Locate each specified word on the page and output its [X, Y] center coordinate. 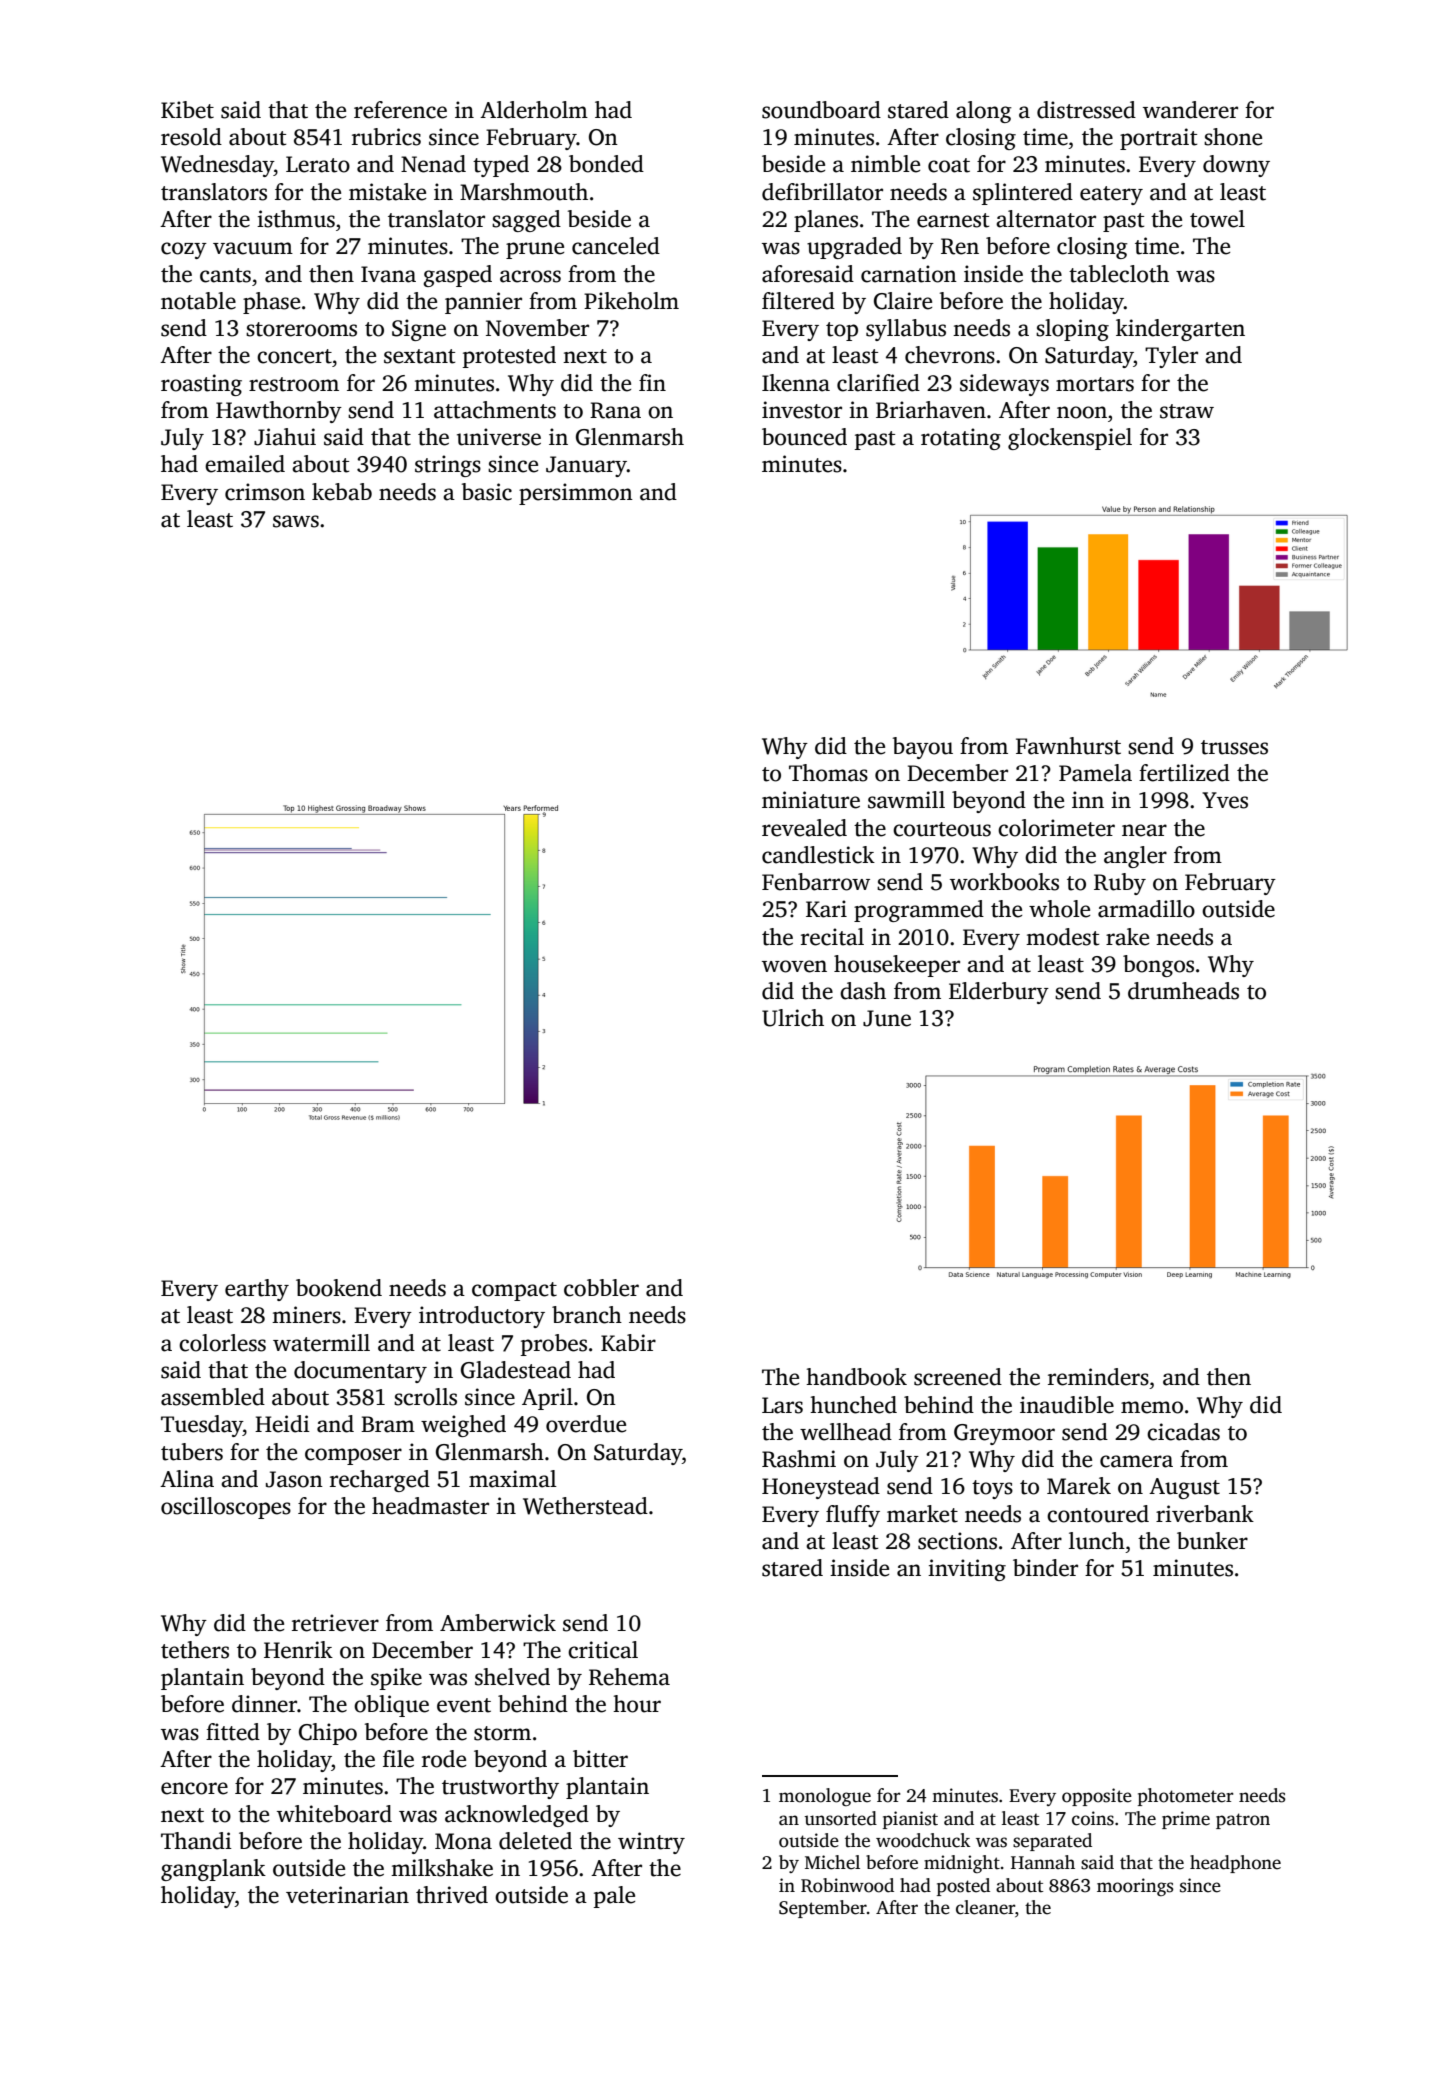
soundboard [821, 110]
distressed [1086, 110]
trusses [1234, 747]
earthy [257, 1290]
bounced [804, 437]
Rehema [629, 1677]
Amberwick [498, 1623]
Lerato [318, 164]
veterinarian [347, 1895]
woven [794, 966]
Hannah [1043, 1862]
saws [296, 521]
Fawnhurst [1068, 746]
